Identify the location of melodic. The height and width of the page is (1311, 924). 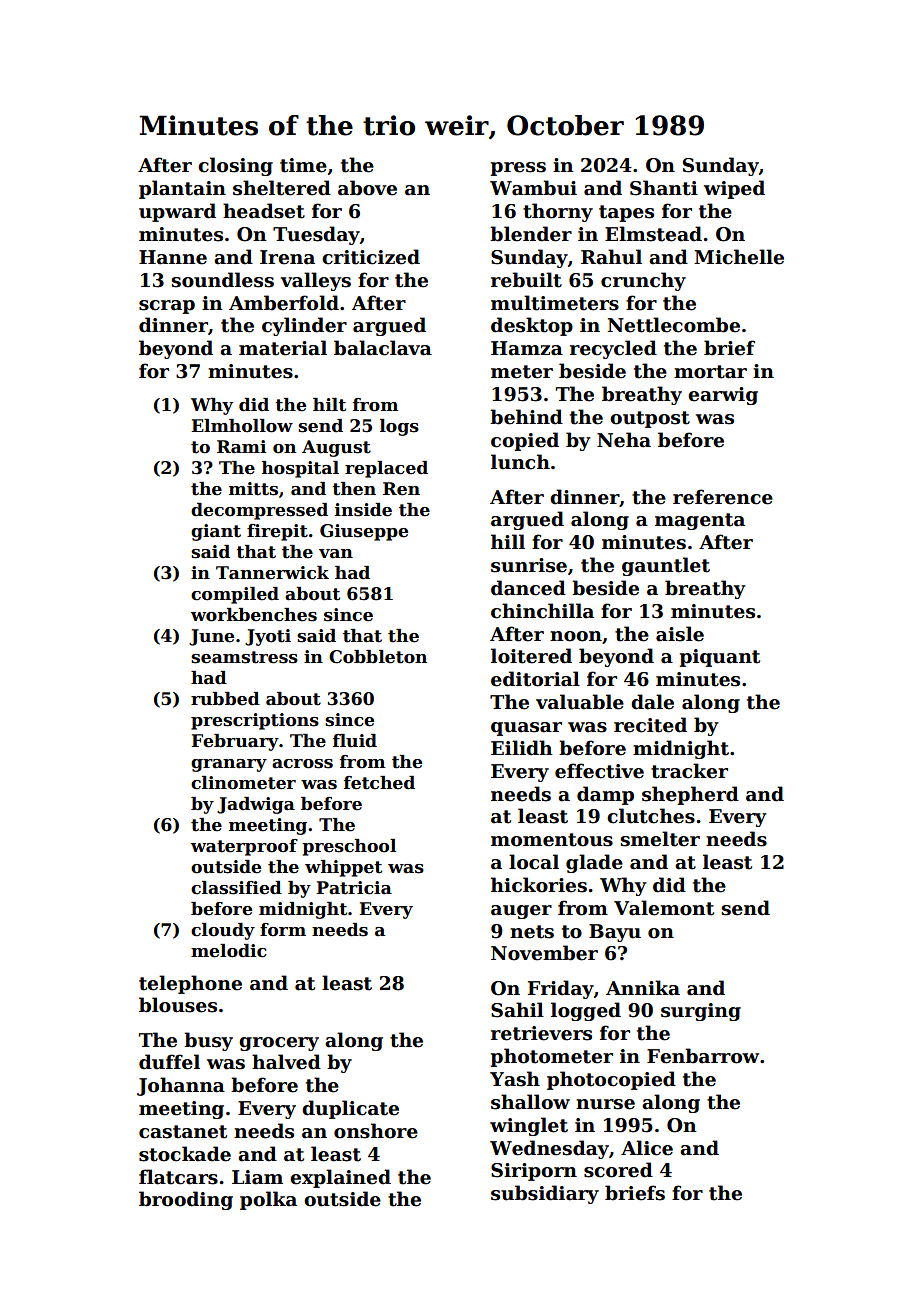
(229, 951).
